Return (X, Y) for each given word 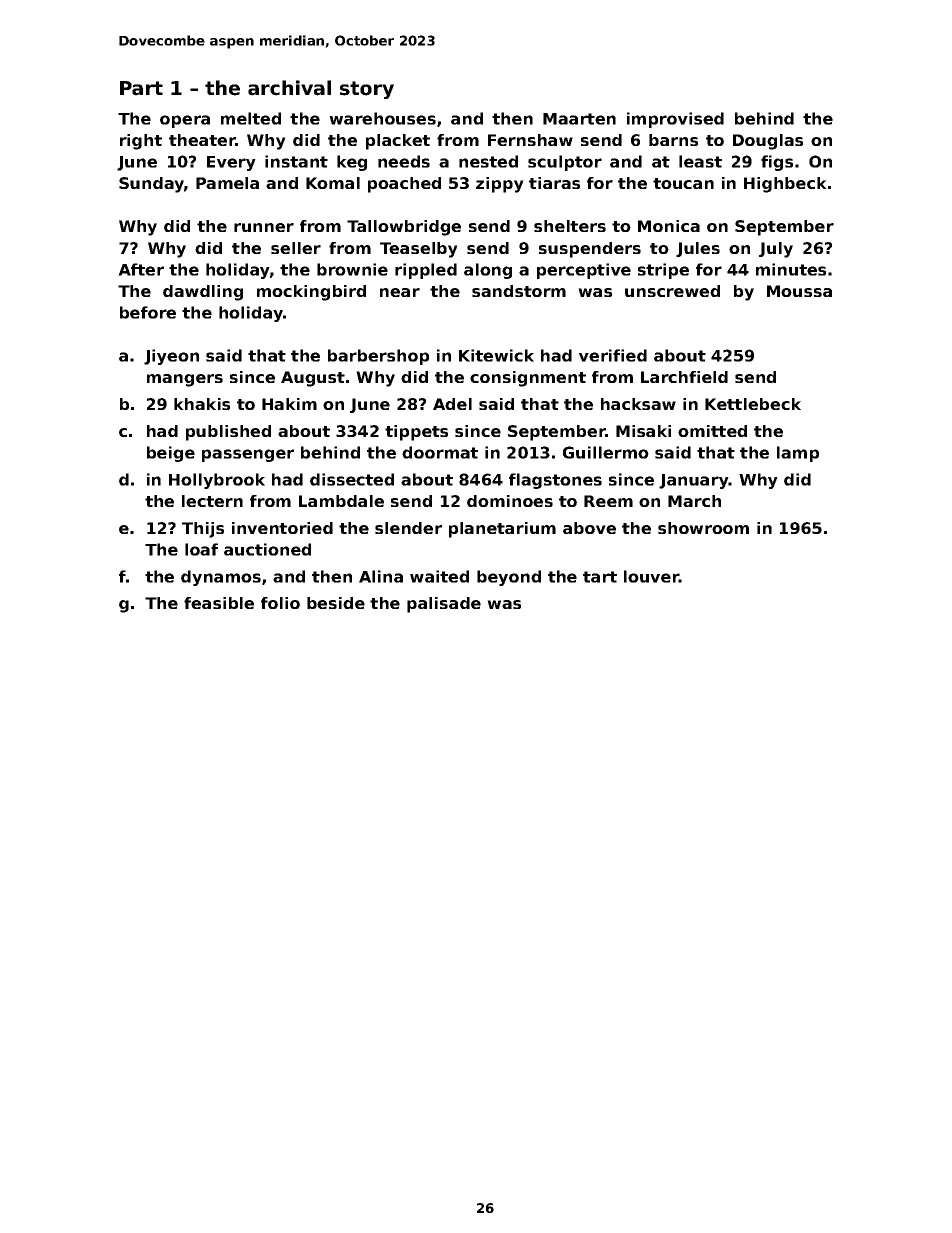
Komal (333, 183)
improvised (675, 120)
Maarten (579, 119)
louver (651, 576)
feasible (219, 603)
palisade (444, 605)
